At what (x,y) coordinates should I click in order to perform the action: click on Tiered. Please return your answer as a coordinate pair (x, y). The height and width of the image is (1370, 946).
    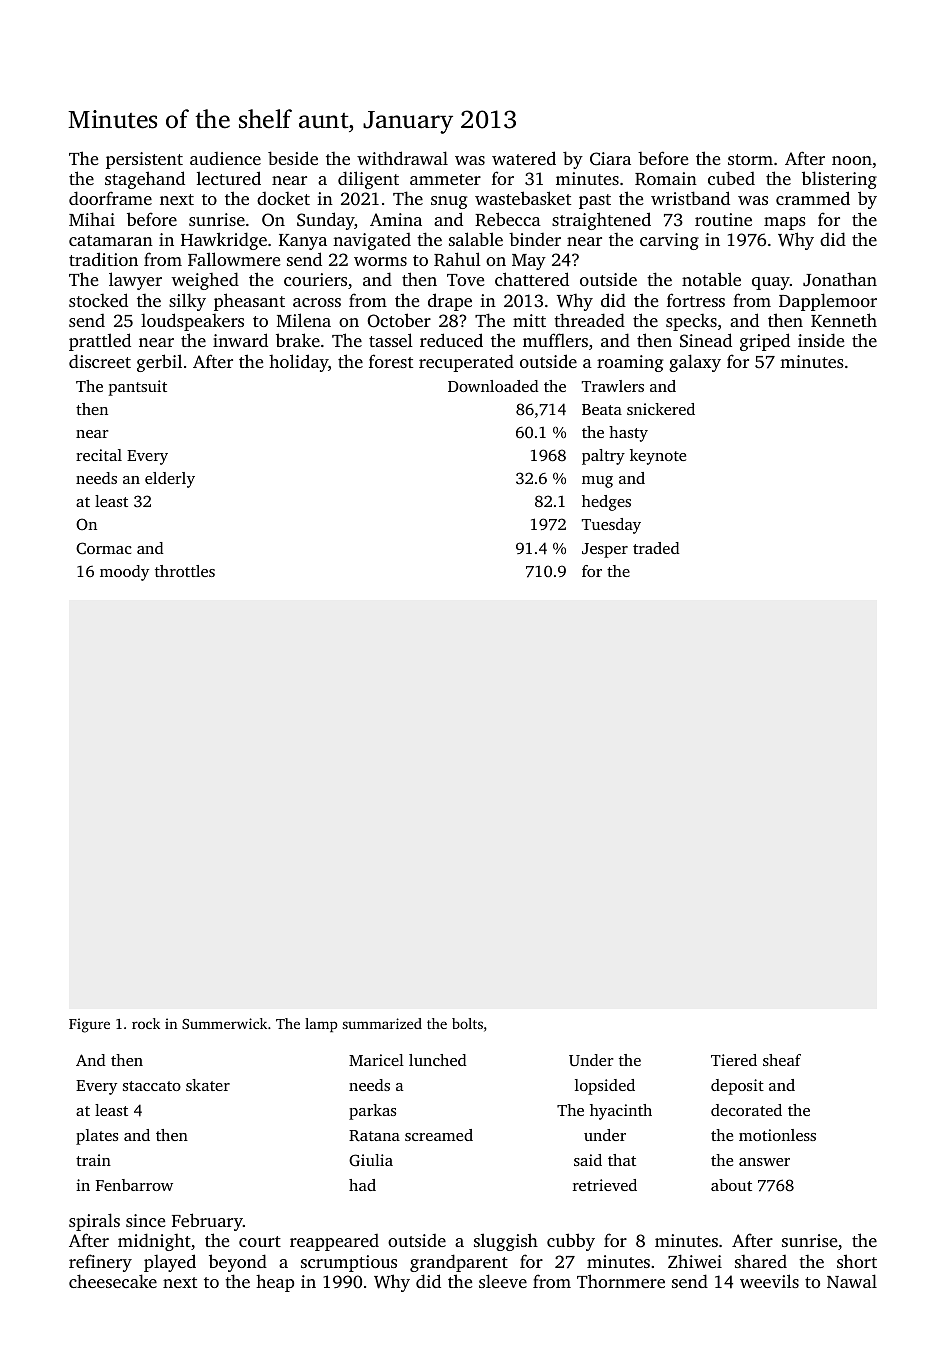
    Looking at the image, I should click on (734, 1060).
